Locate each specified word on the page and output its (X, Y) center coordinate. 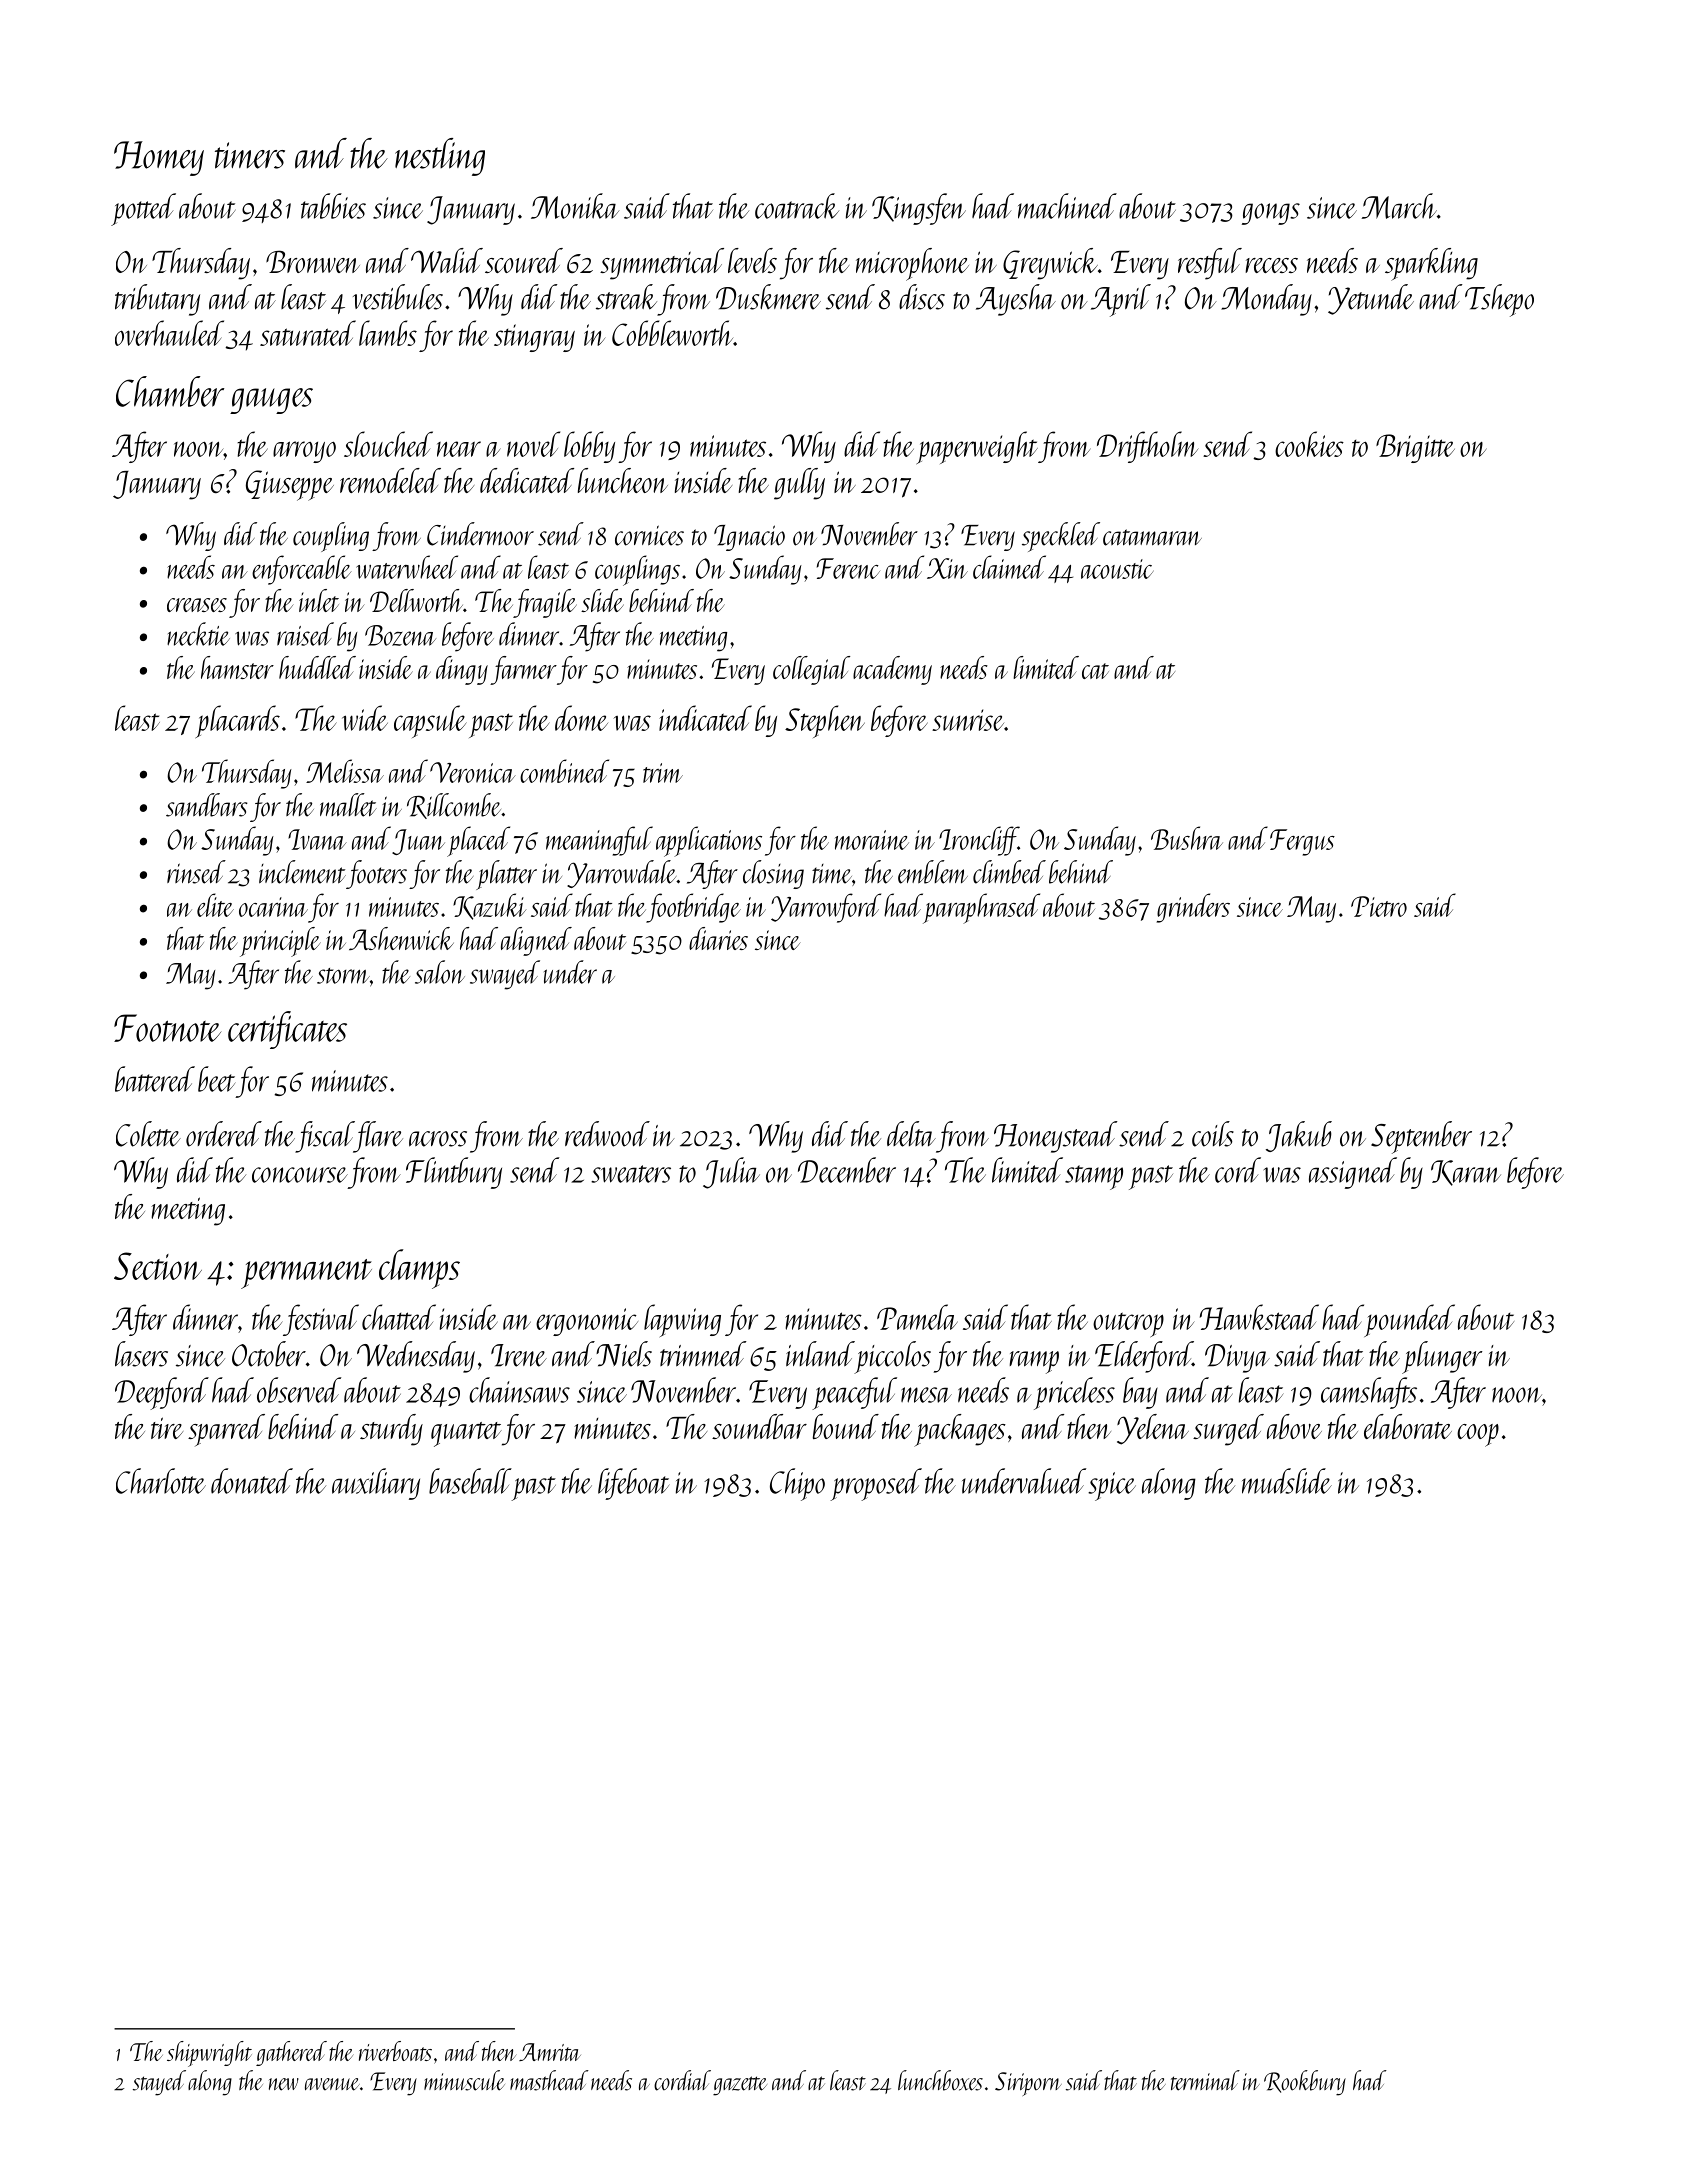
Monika (575, 206)
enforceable (302, 570)
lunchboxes (940, 2080)
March (1399, 206)
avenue (332, 2084)
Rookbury (1305, 2083)
